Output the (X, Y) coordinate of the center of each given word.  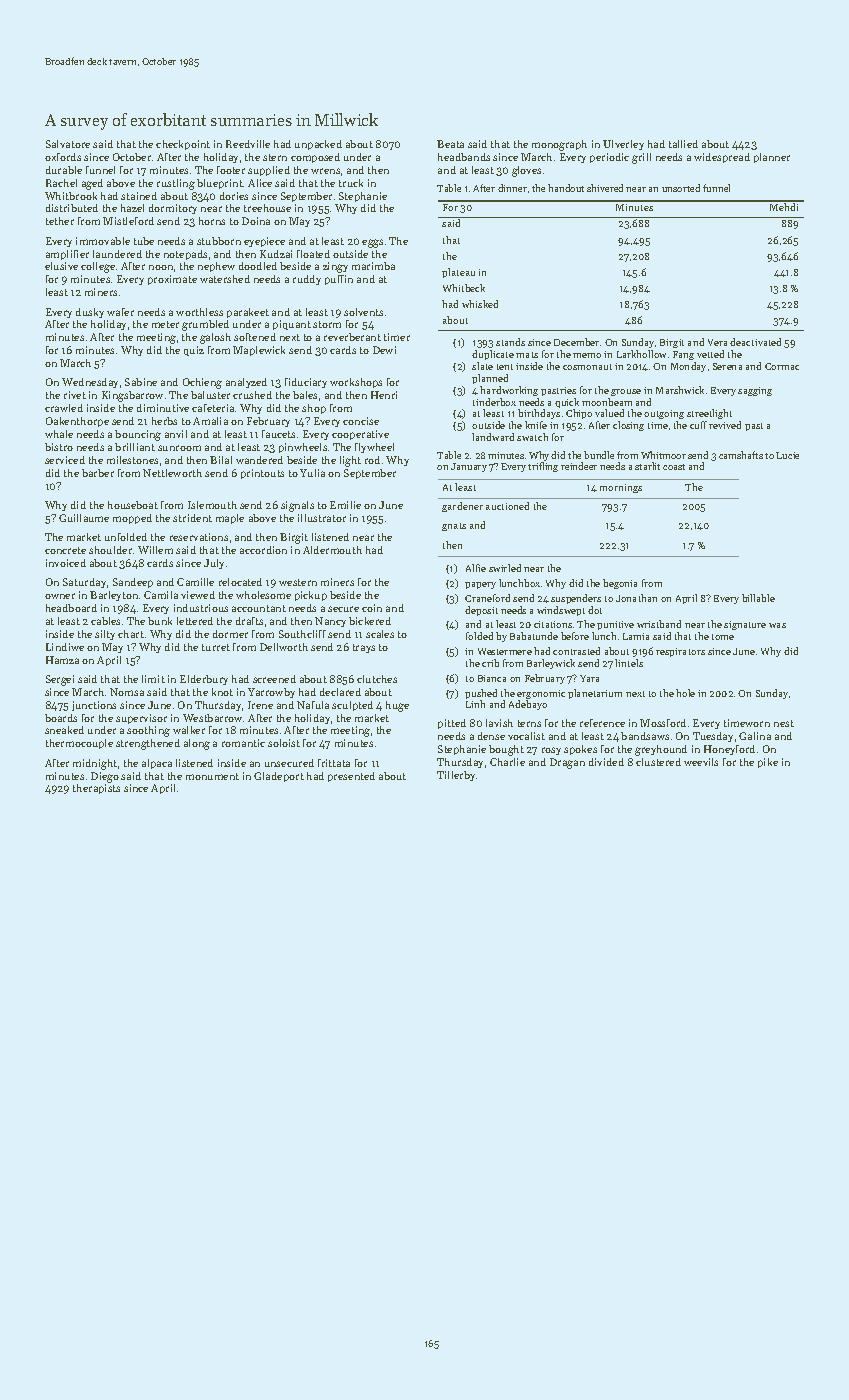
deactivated (755, 342)
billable (758, 598)
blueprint (220, 184)
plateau (458, 273)
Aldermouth (332, 550)
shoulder (110, 550)
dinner (512, 188)
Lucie (787, 455)
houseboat (133, 505)
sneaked (64, 730)
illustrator (322, 518)
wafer (120, 312)
